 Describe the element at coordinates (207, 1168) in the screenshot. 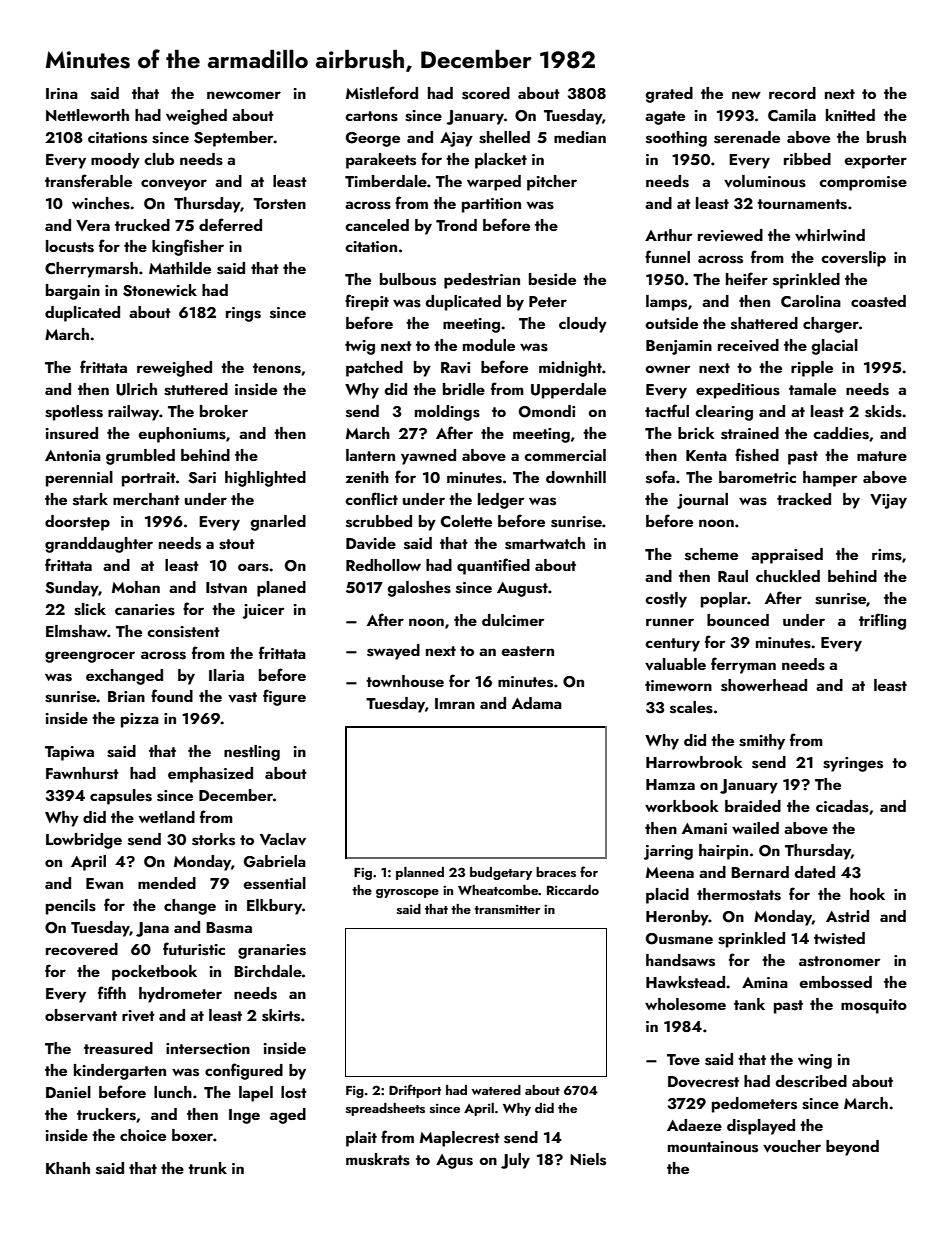

I see `trunk` at that location.
